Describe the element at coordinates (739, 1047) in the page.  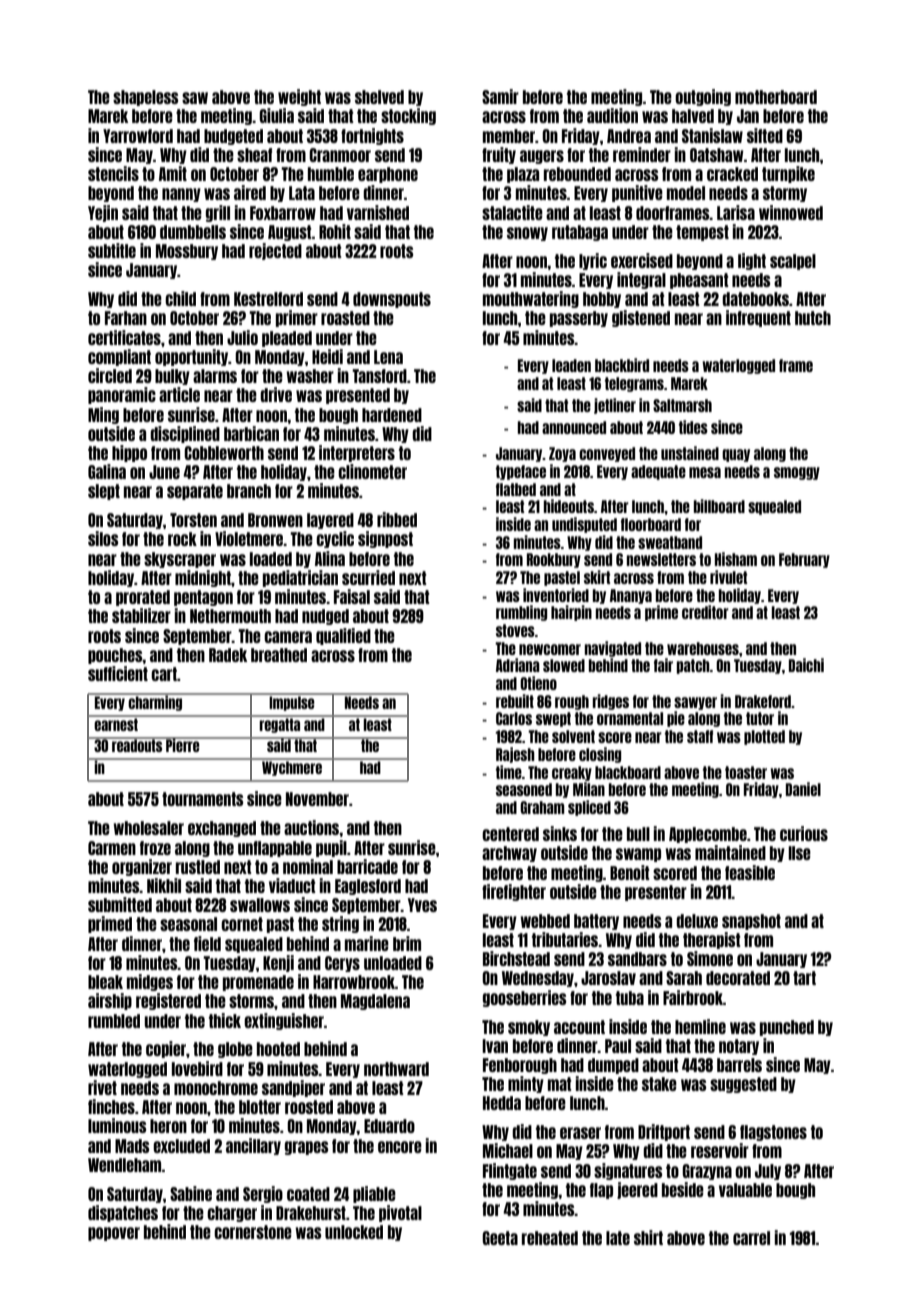
I see `notary` at that location.
